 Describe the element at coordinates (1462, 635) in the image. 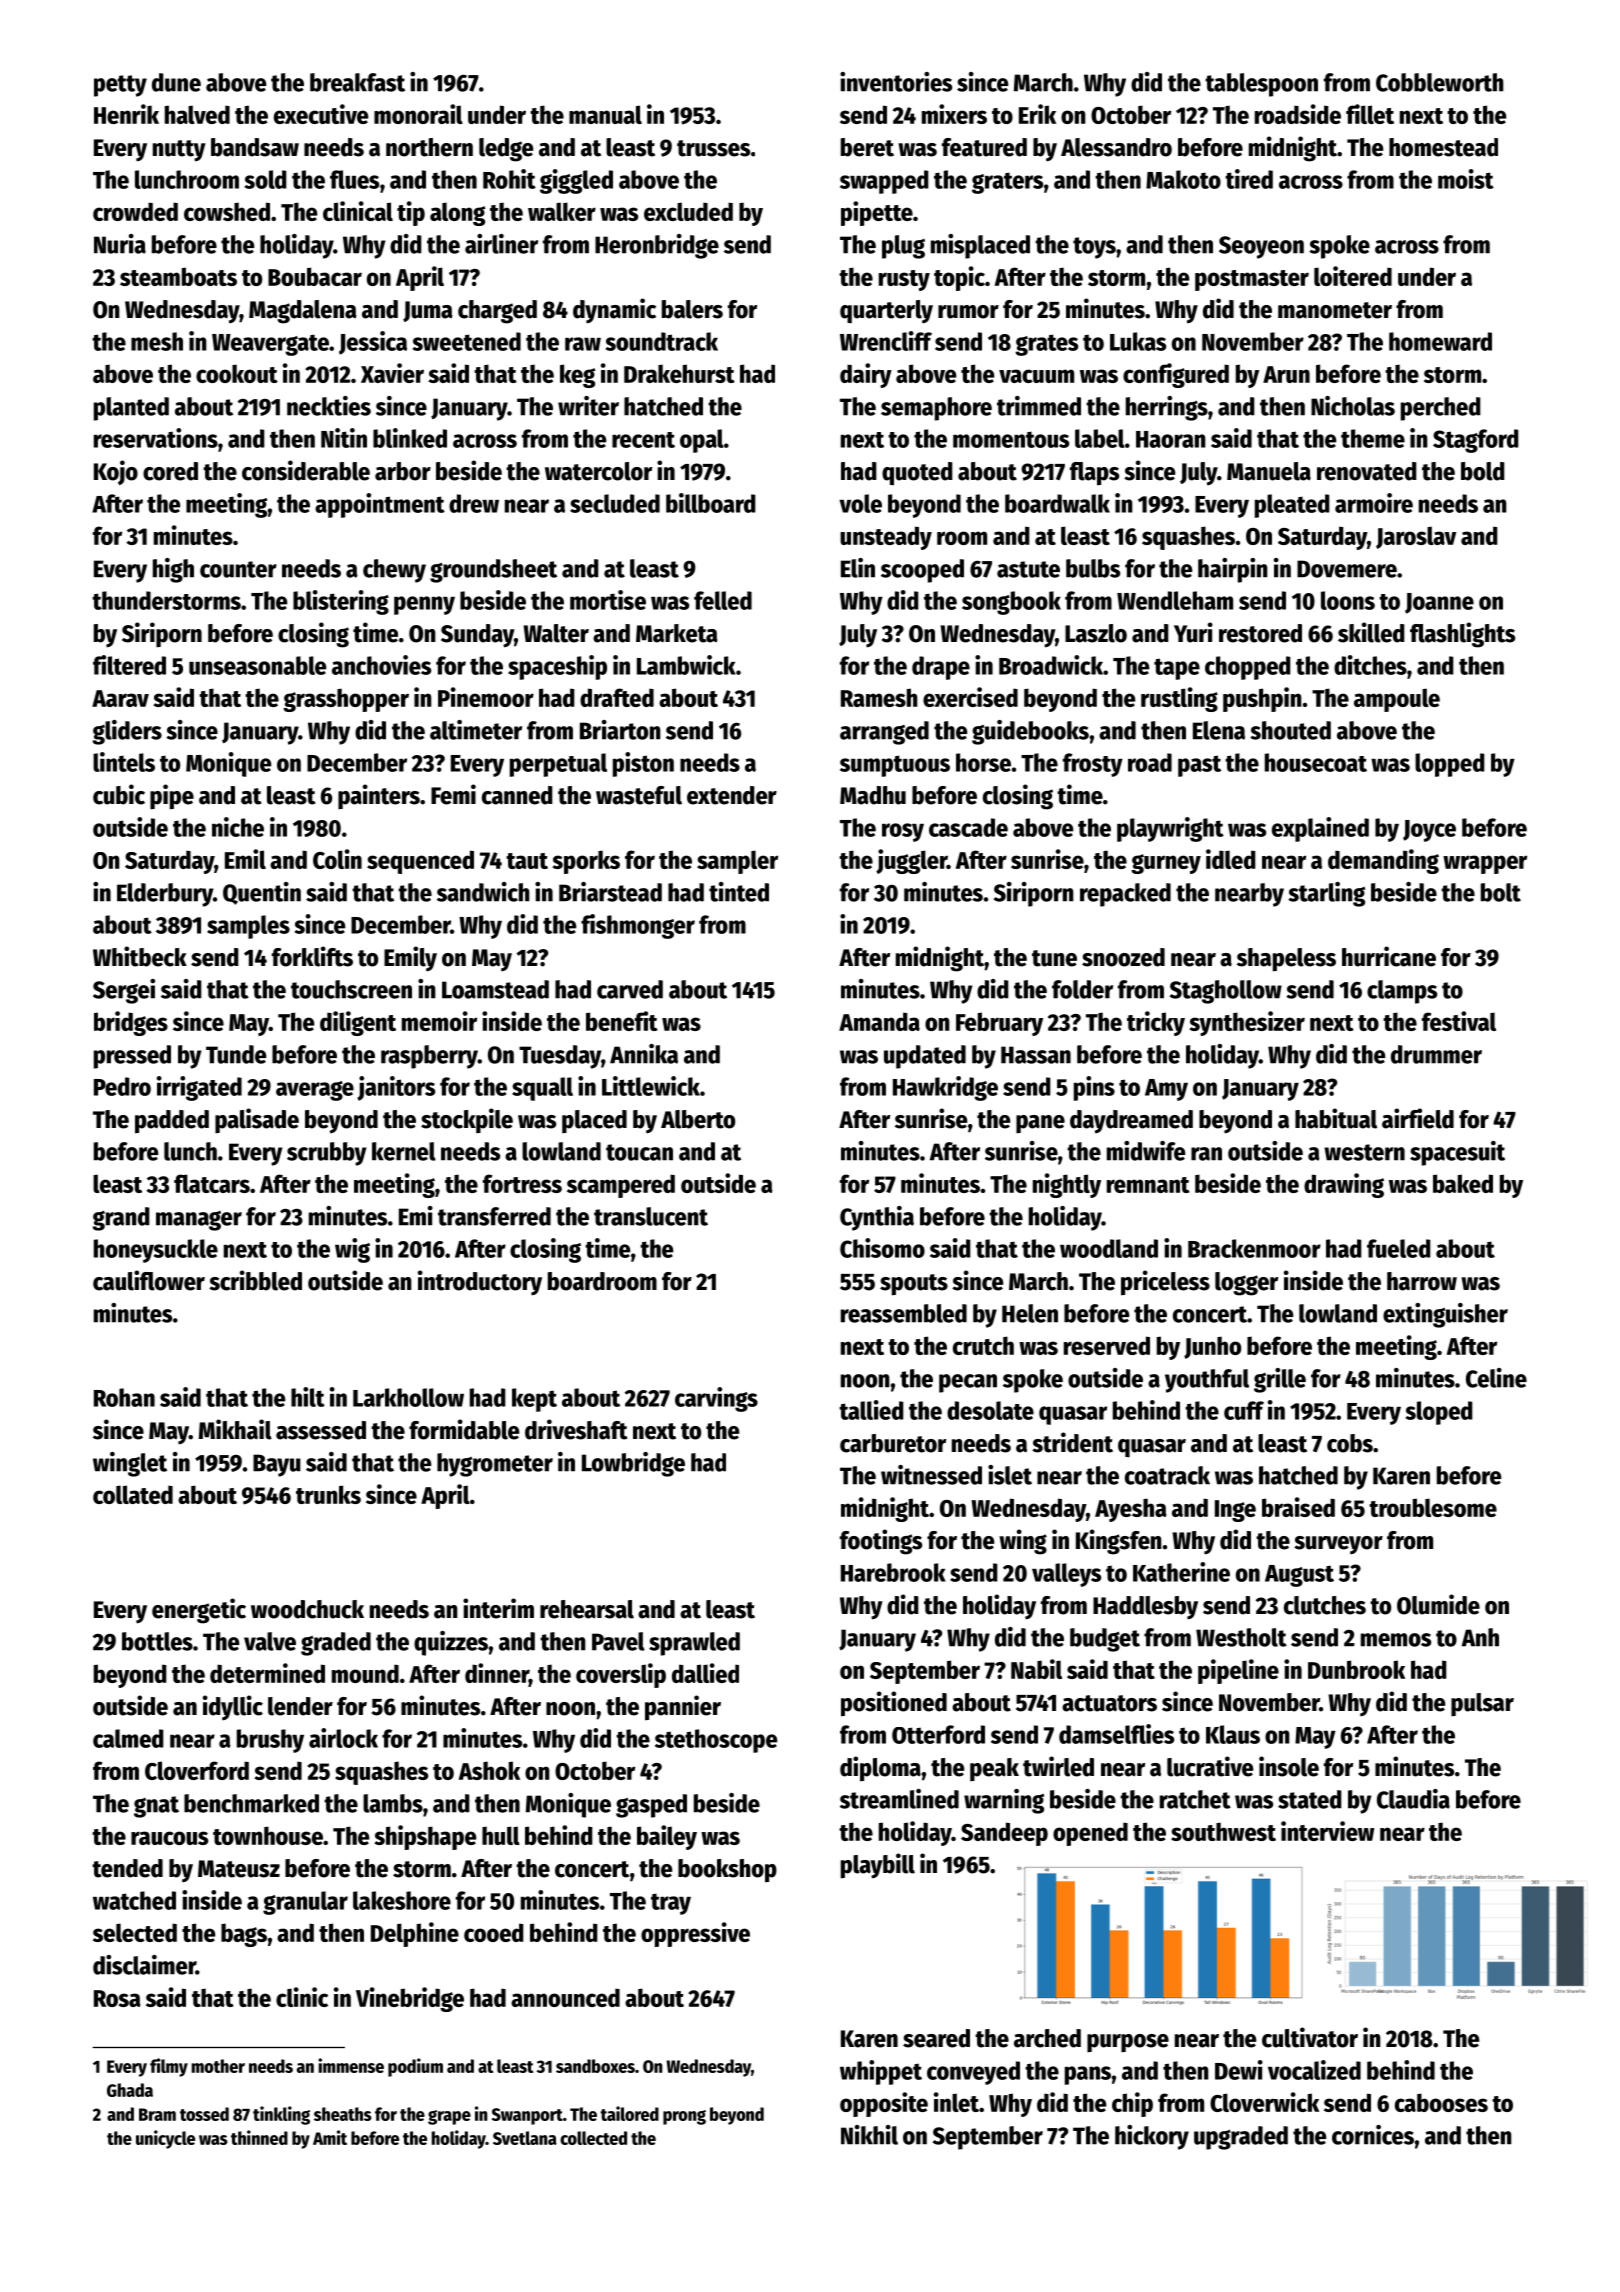

I see `flashlights` at that location.
